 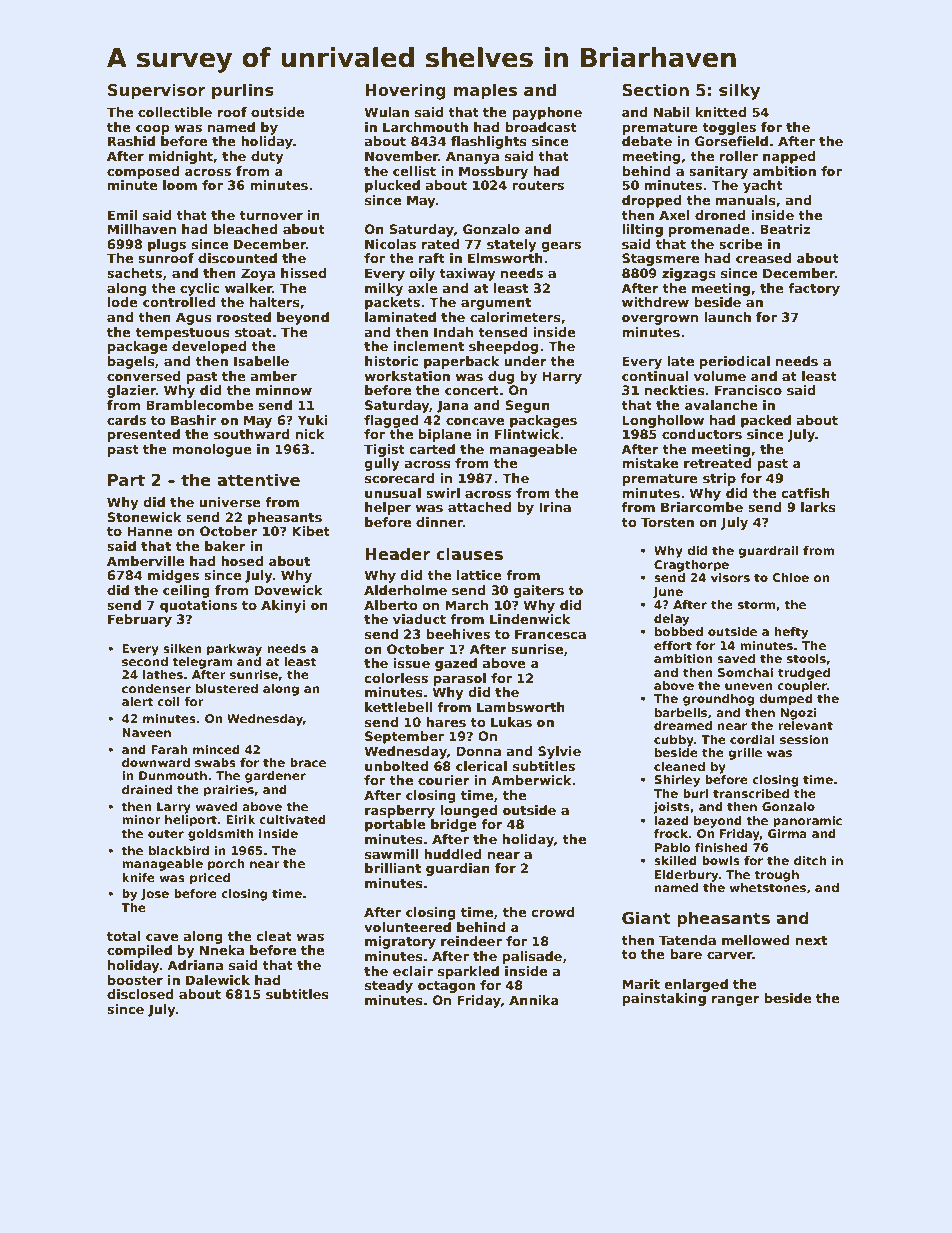 I want to click on total, so click(x=123, y=936).
